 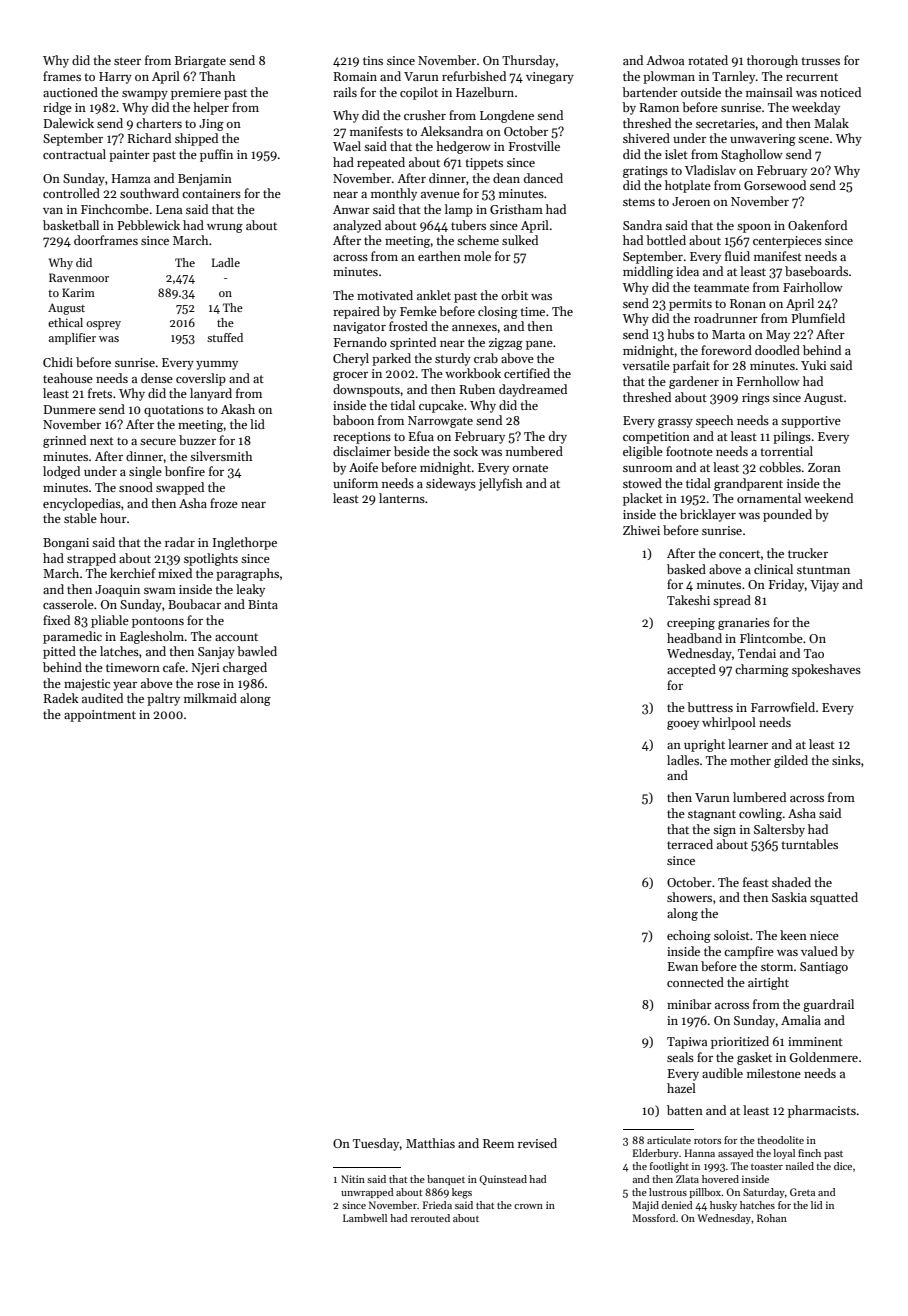 I want to click on steer, so click(x=127, y=61).
